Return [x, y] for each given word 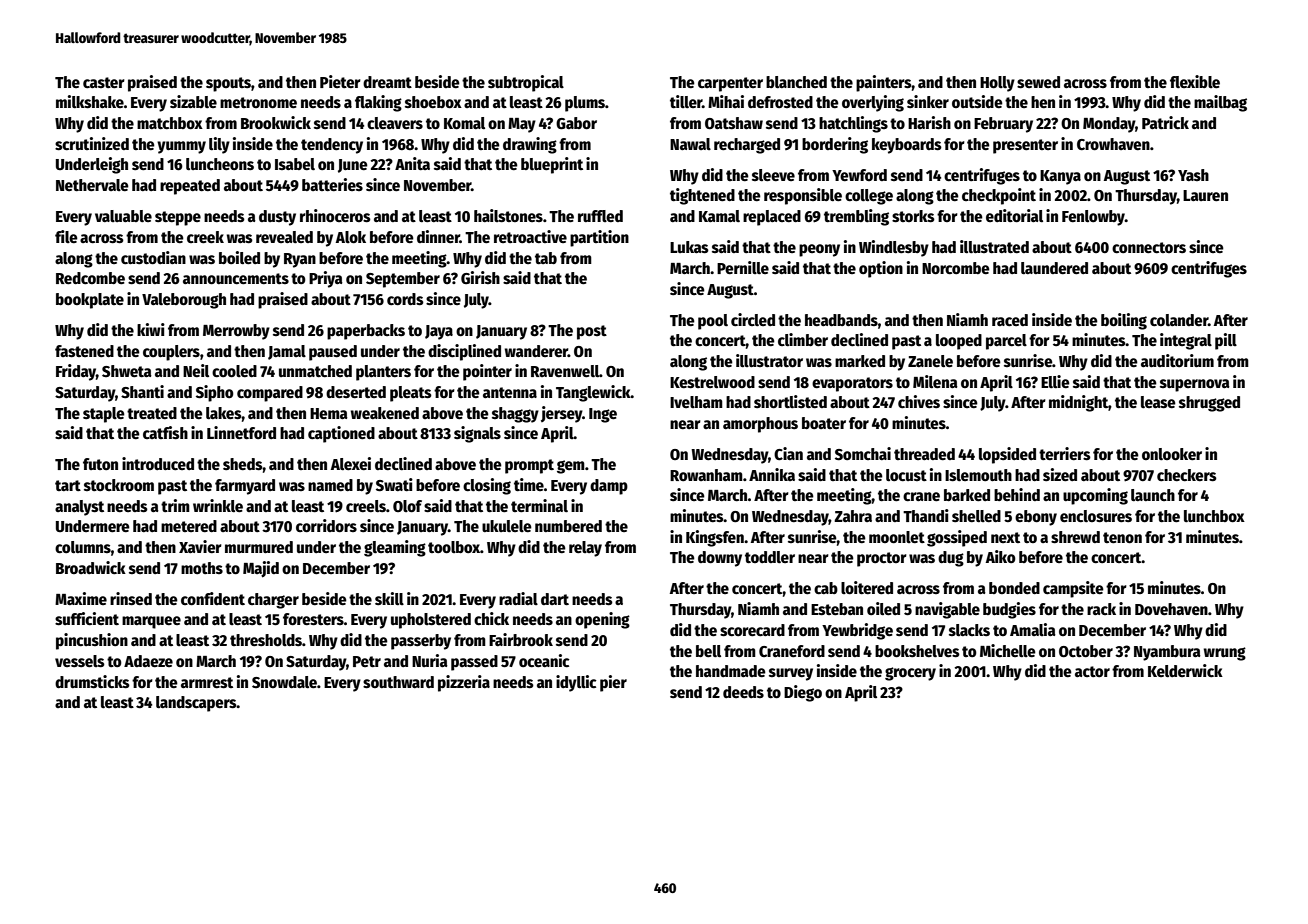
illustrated [994, 246]
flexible [1195, 81]
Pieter [340, 81]
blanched [796, 82]
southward [398, 682]
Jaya [439, 332]
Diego [803, 693]
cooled [234, 371]
